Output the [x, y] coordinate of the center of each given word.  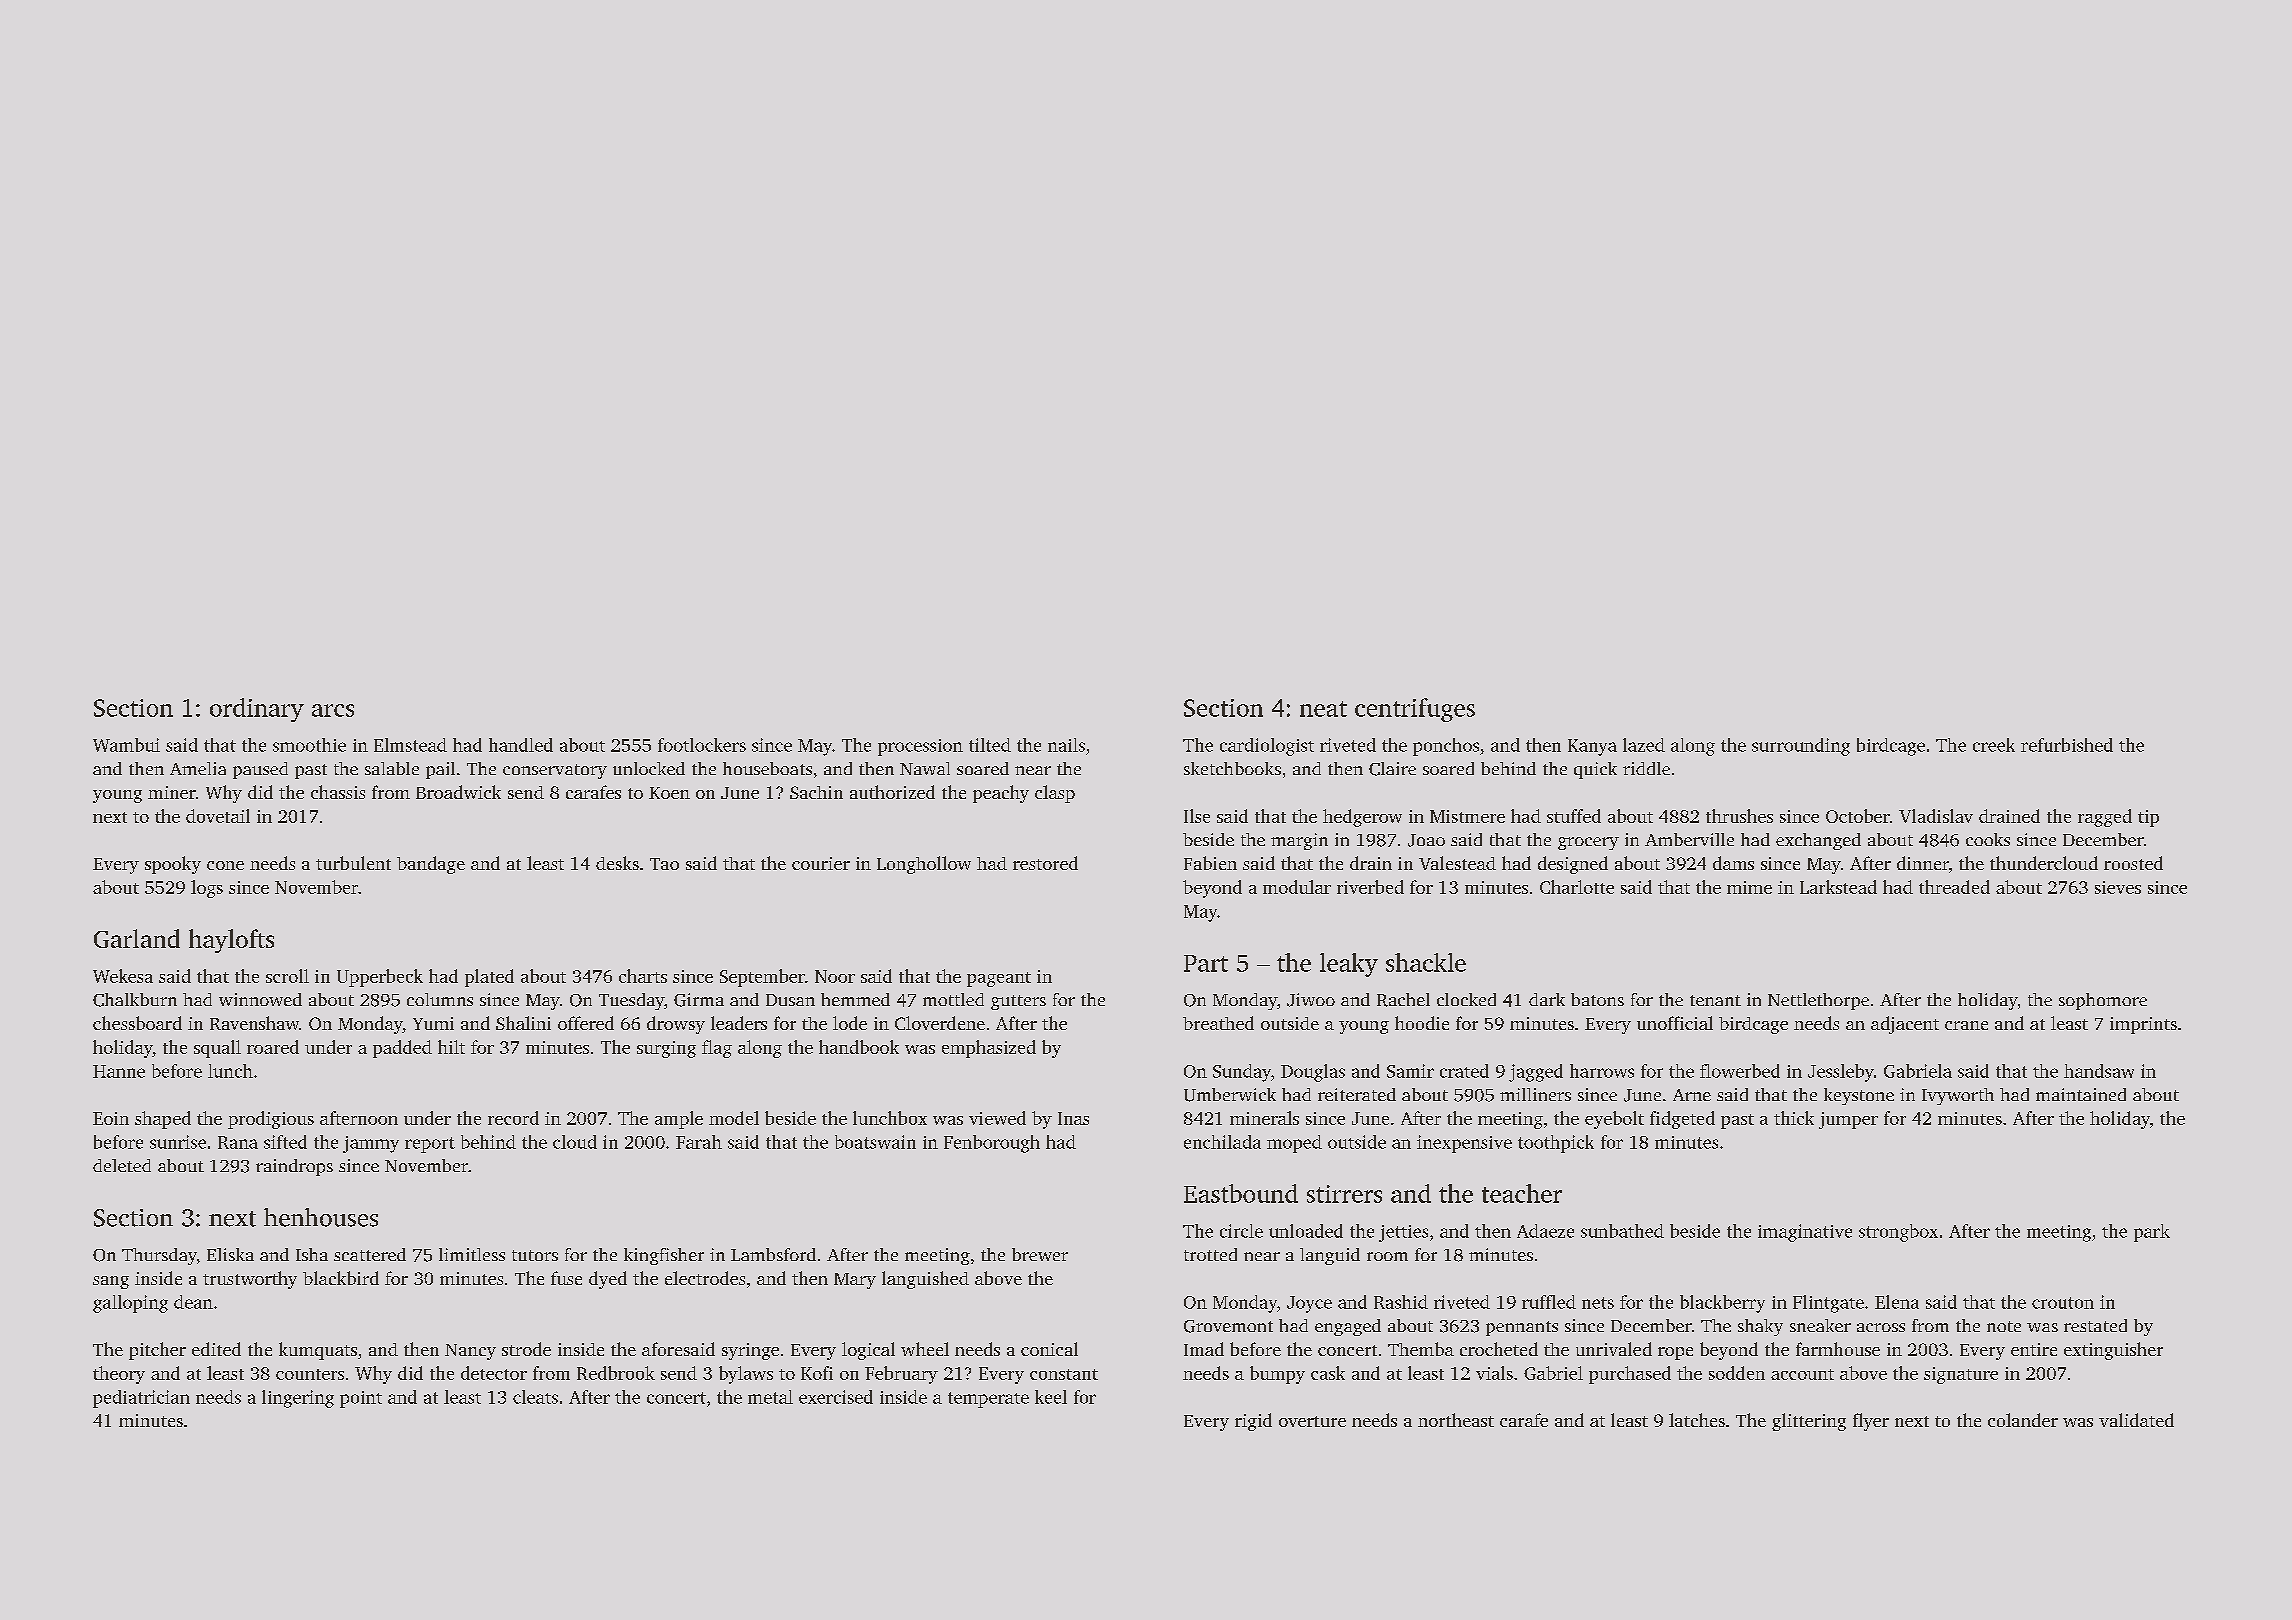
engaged [1348, 1327]
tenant [1715, 1000]
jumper [1848, 1120]
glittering [1809, 1422]
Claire [1392, 769]
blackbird [341, 1278]
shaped [163, 1120]
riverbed [1370, 887]
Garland [137, 938]
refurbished [2067, 745]
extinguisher [2113, 1351]
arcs [333, 710]
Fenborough [992, 1144]
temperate [988, 1400]
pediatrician [141, 1399]
